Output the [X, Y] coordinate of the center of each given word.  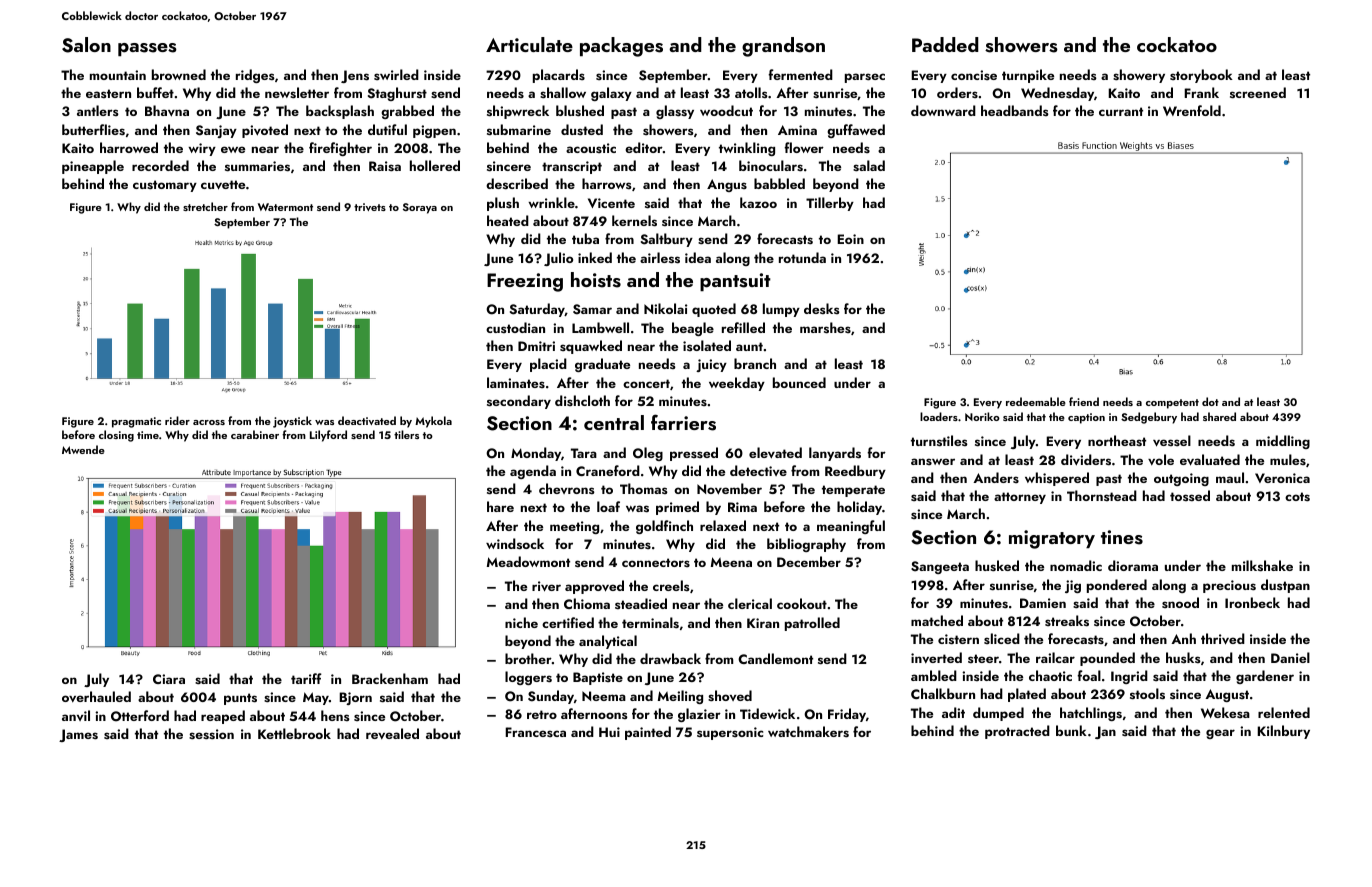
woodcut [726, 110]
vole [1161, 459]
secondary [519, 402]
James [78, 735]
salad [869, 166]
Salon [86, 45]
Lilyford [328, 436]
